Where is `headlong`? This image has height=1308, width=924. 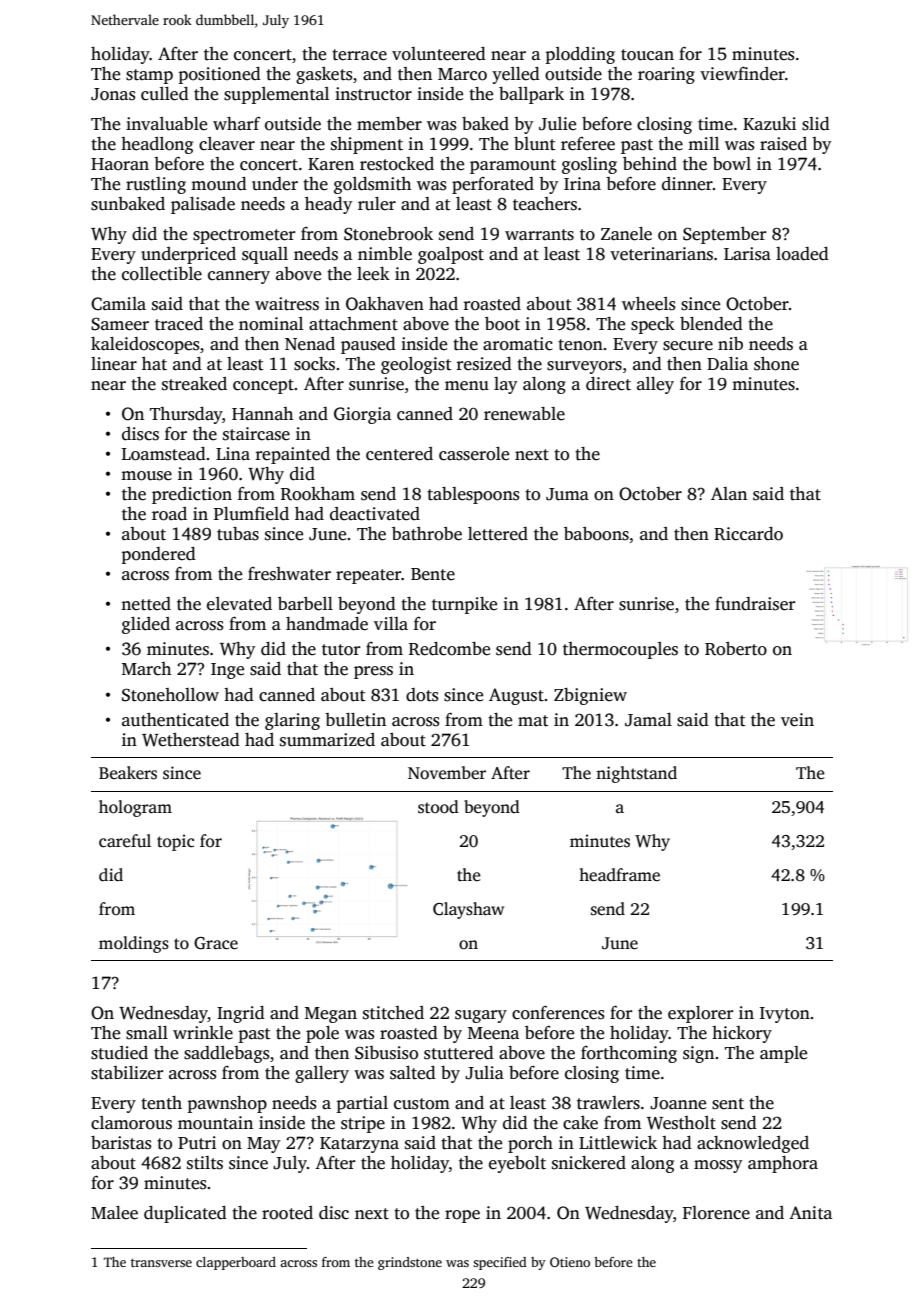
headlong is located at coordinates (157, 145).
